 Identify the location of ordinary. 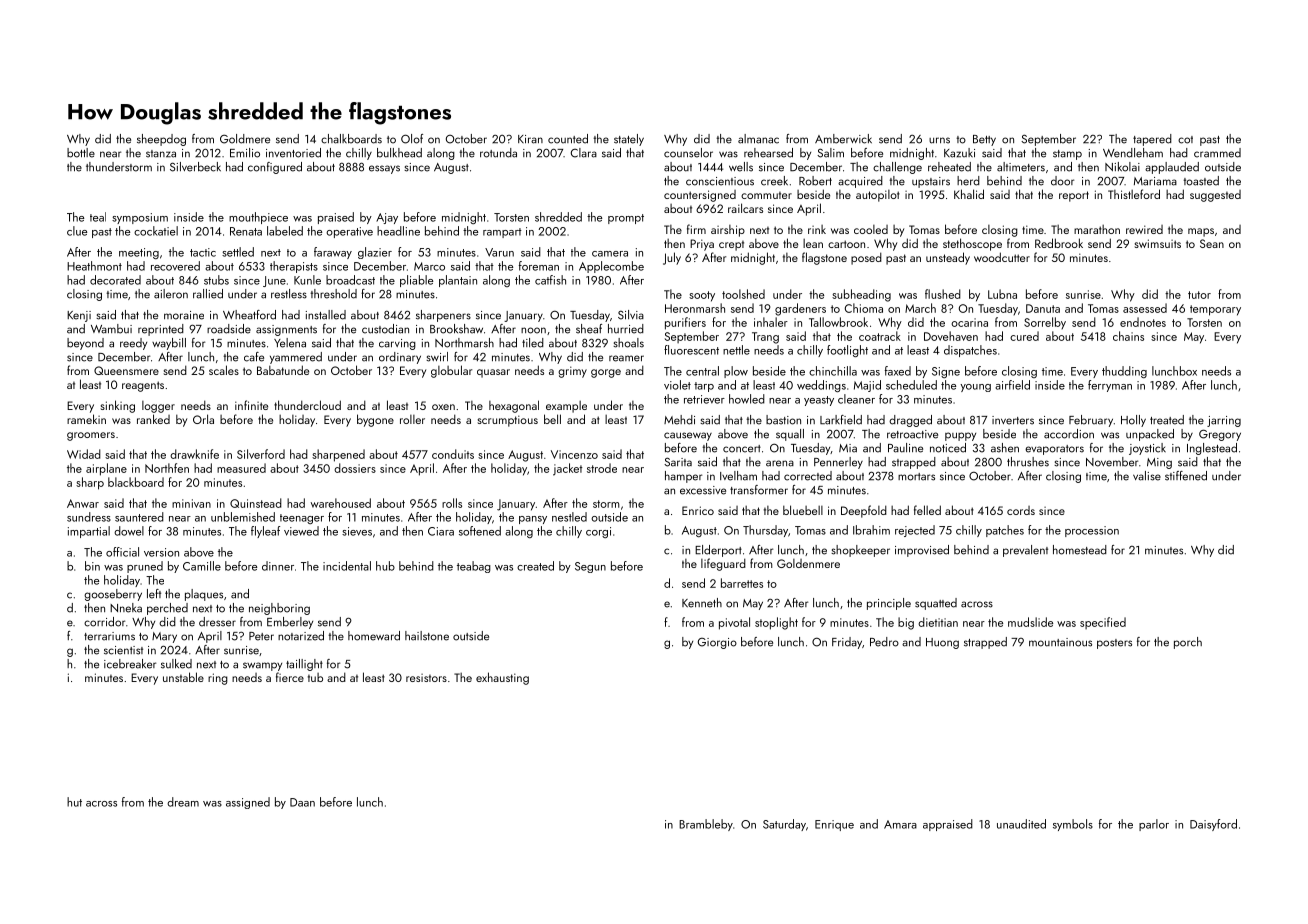
(400, 358).
